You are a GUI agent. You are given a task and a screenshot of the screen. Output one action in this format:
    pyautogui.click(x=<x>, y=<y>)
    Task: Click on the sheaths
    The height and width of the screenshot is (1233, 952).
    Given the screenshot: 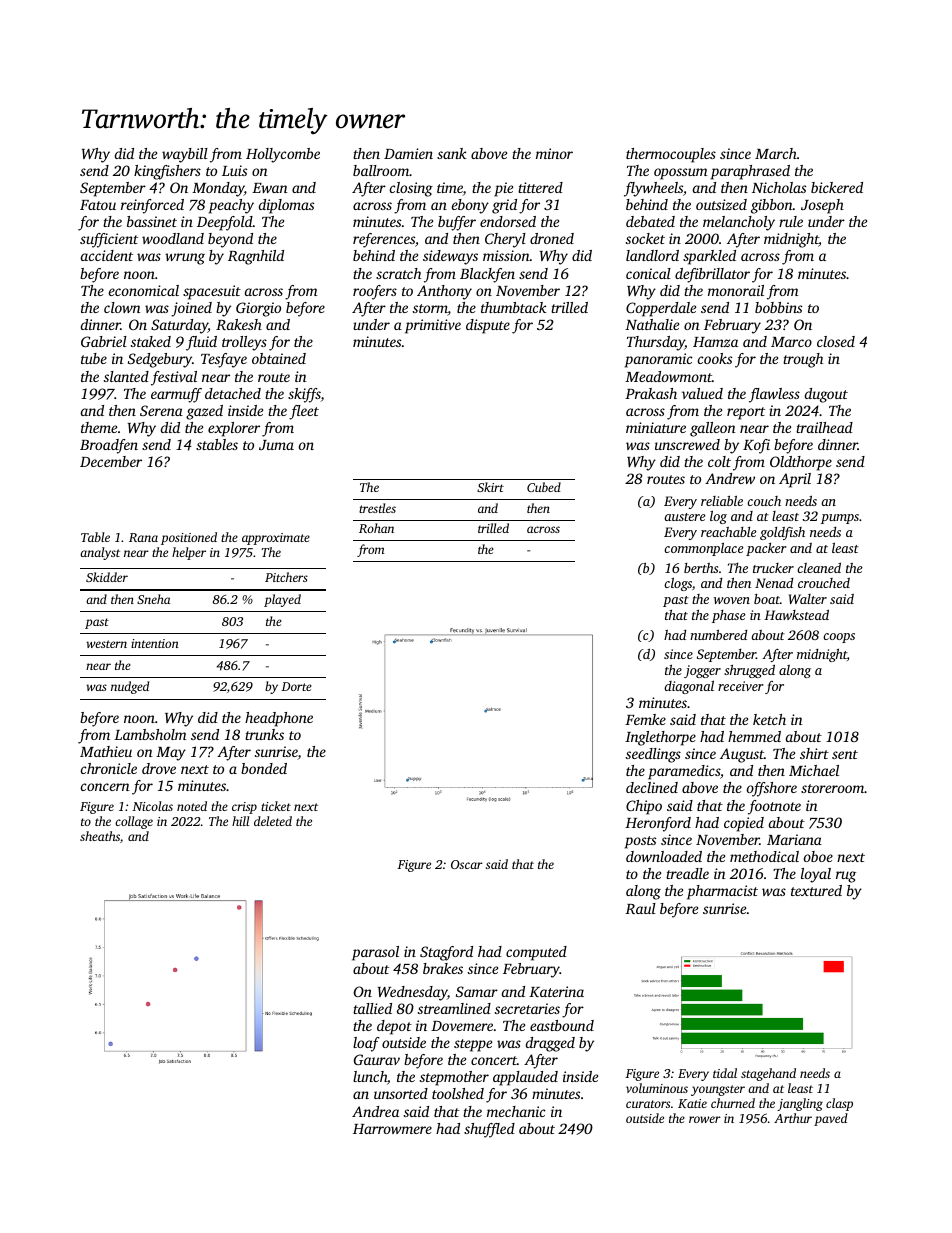 What is the action you would take?
    pyautogui.click(x=100, y=836)
